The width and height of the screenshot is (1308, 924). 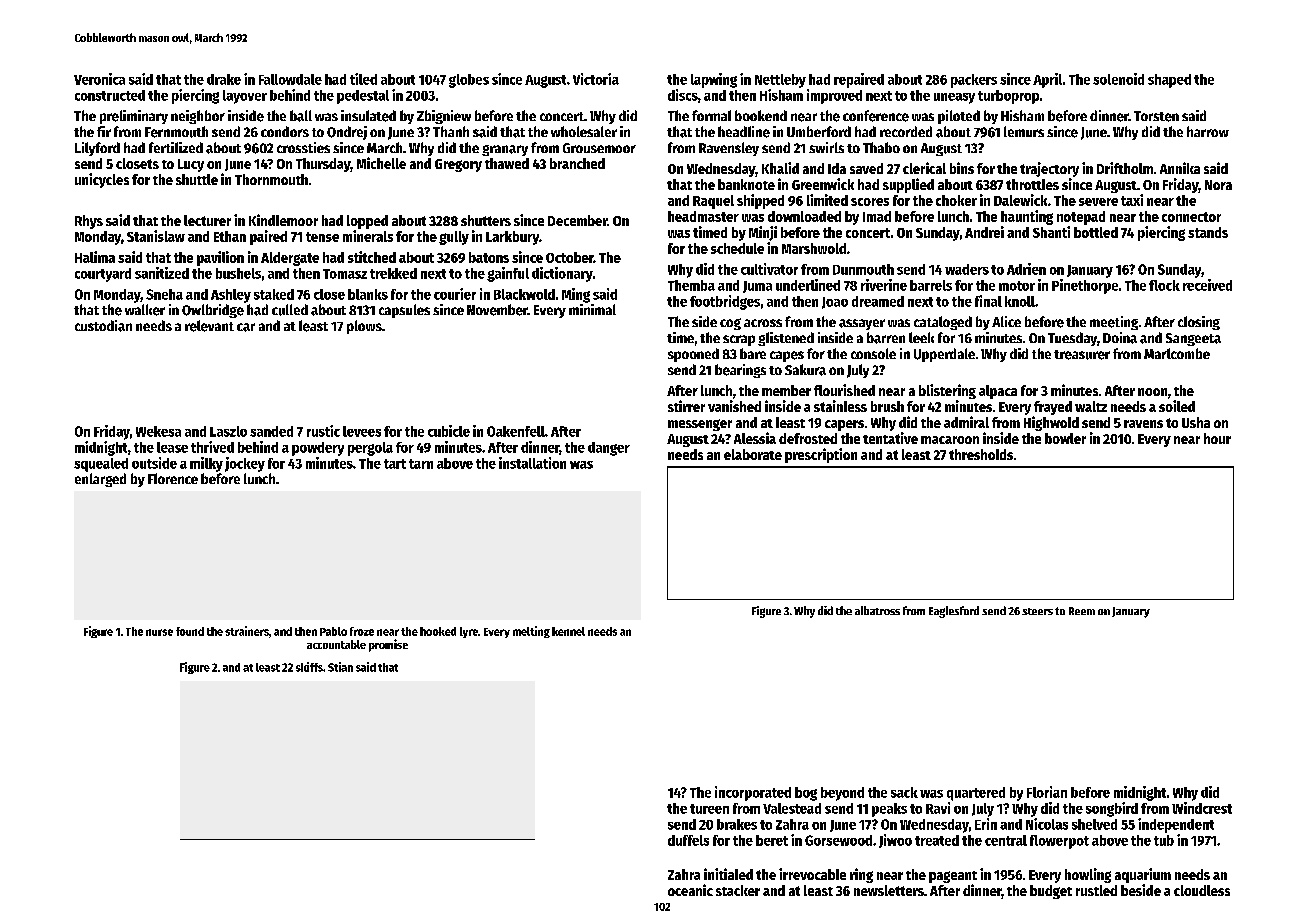 I want to click on Reem, so click(x=1082, y=611).
